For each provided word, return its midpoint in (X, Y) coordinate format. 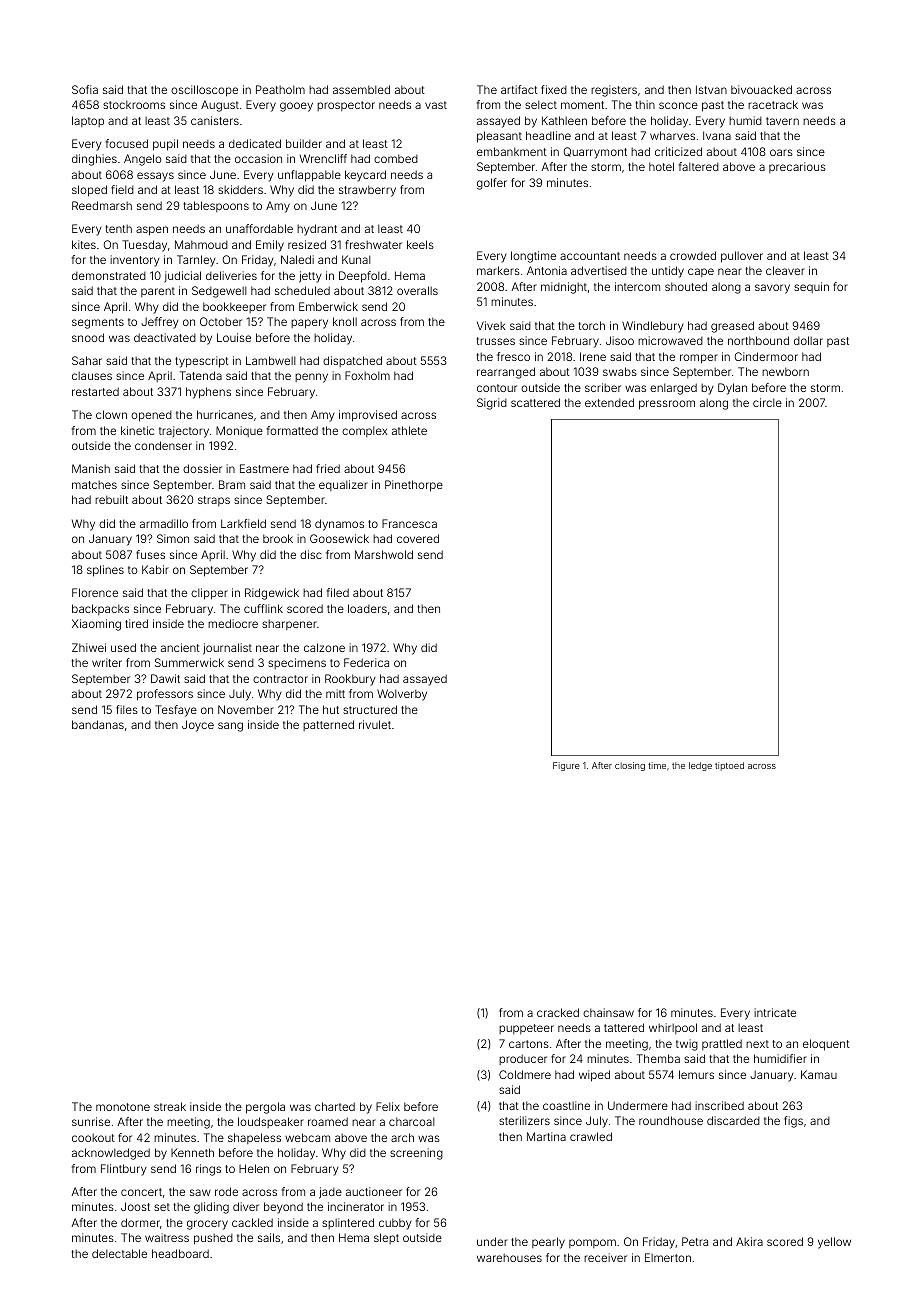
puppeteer (526, 1029)
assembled (361, 89)
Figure (566, 766)
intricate (775, 1012)
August (220, 106)
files (127, 709)
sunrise (91, 1121)
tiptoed (729, 766)
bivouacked (761, 89)
